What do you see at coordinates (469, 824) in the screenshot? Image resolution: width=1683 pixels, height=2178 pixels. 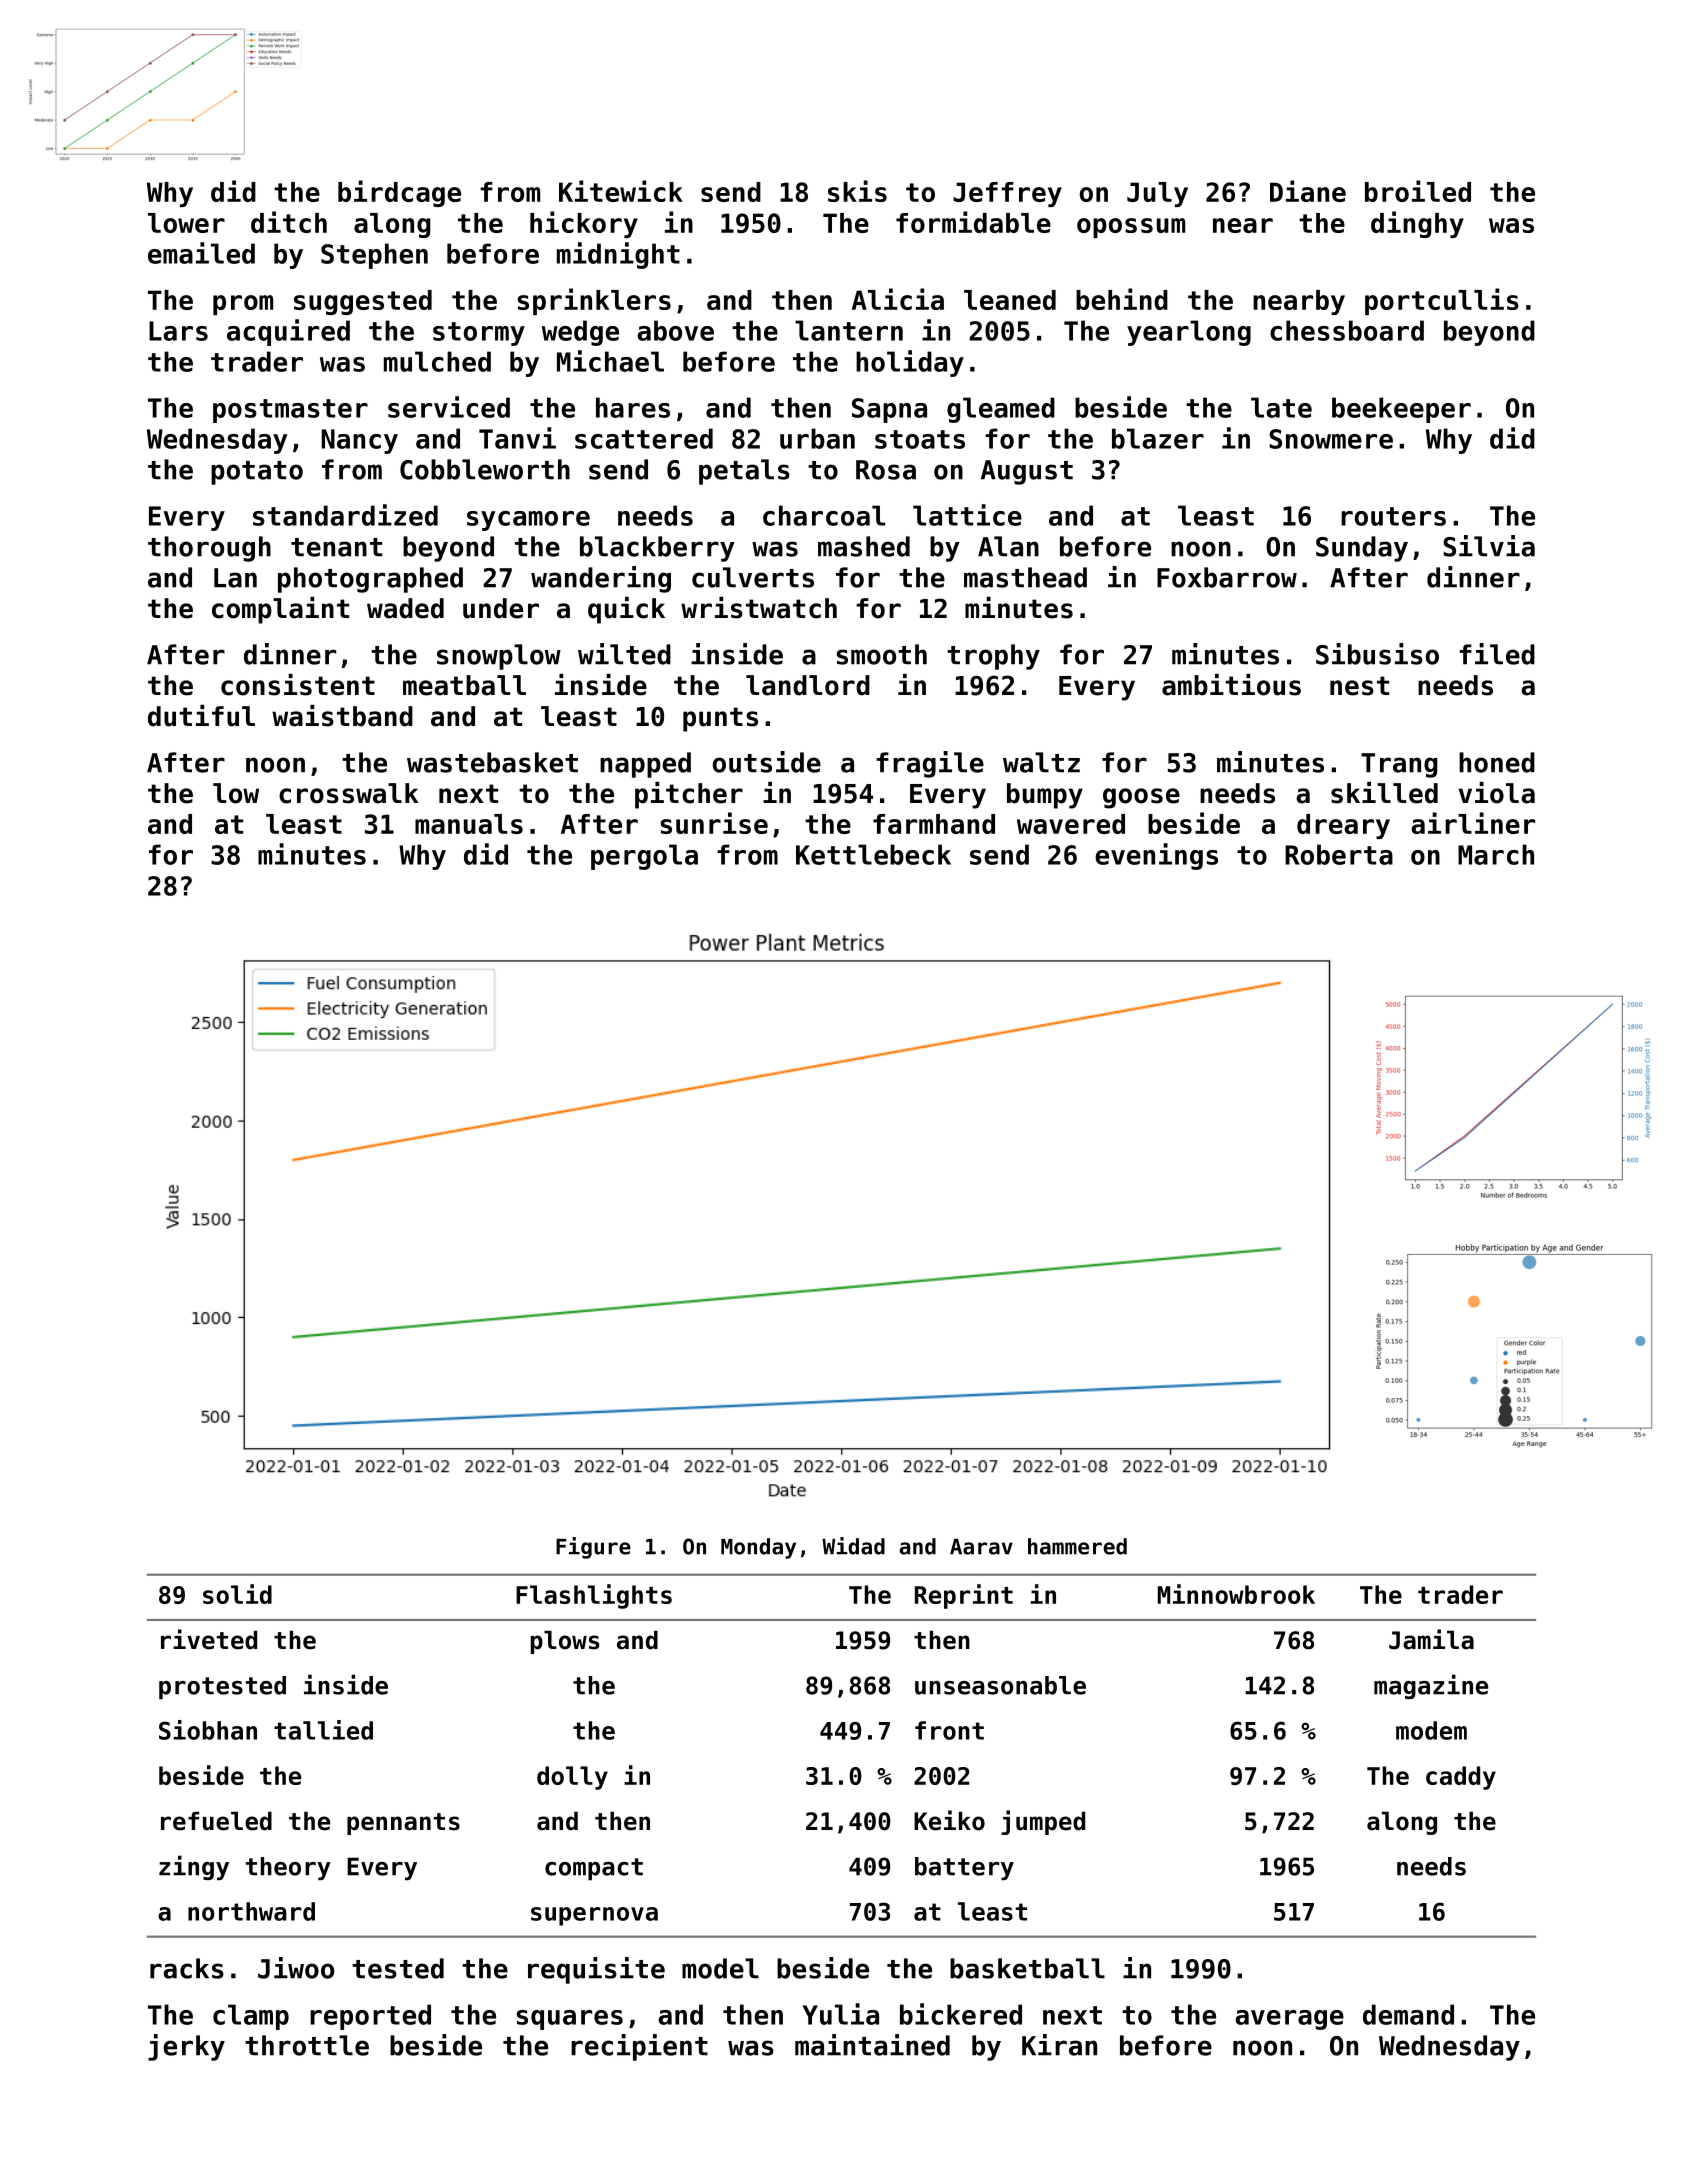 I see `manuals` at bounding box center [469, 824].
